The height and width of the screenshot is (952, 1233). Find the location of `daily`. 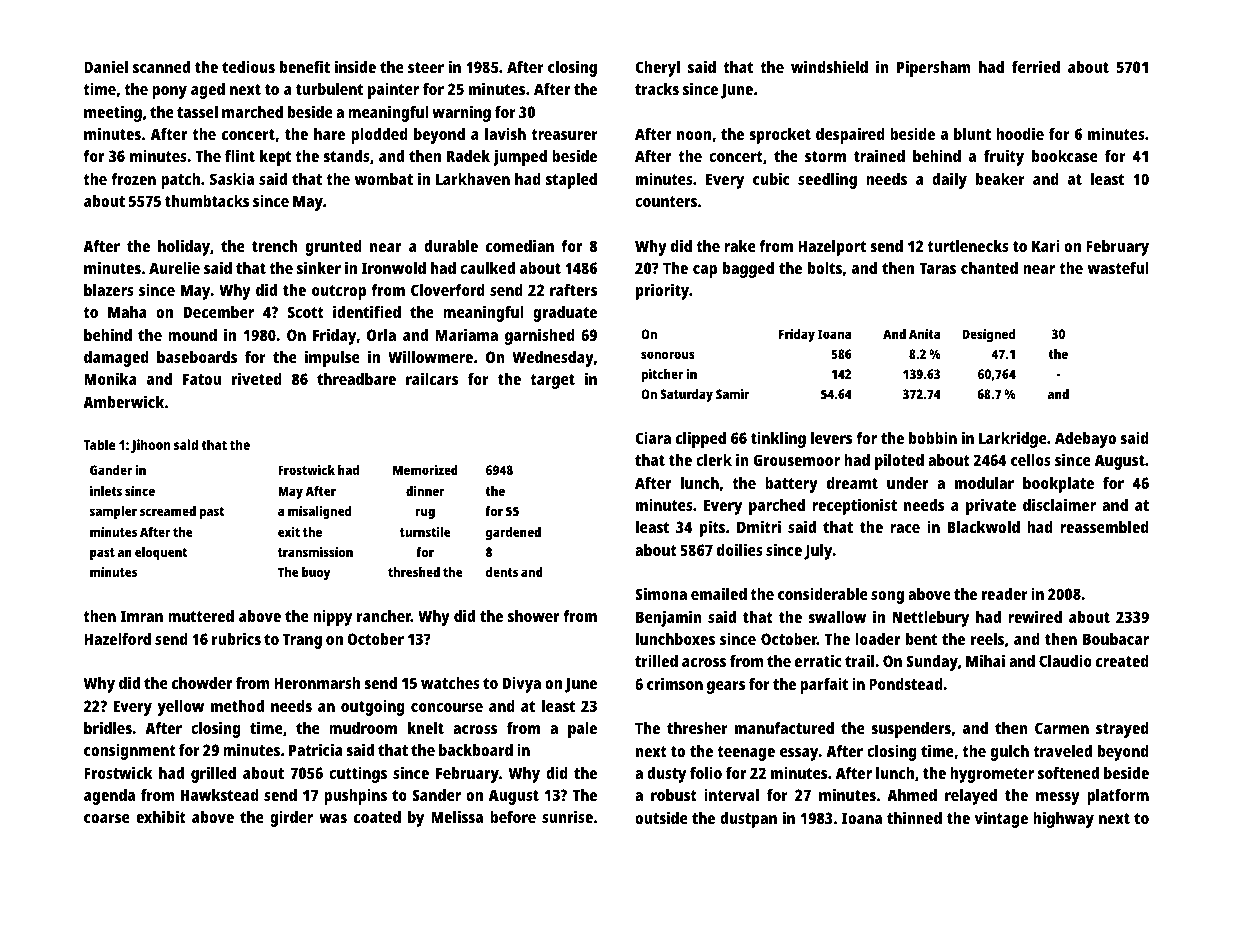

daily is located at coordinates (949, 180).
